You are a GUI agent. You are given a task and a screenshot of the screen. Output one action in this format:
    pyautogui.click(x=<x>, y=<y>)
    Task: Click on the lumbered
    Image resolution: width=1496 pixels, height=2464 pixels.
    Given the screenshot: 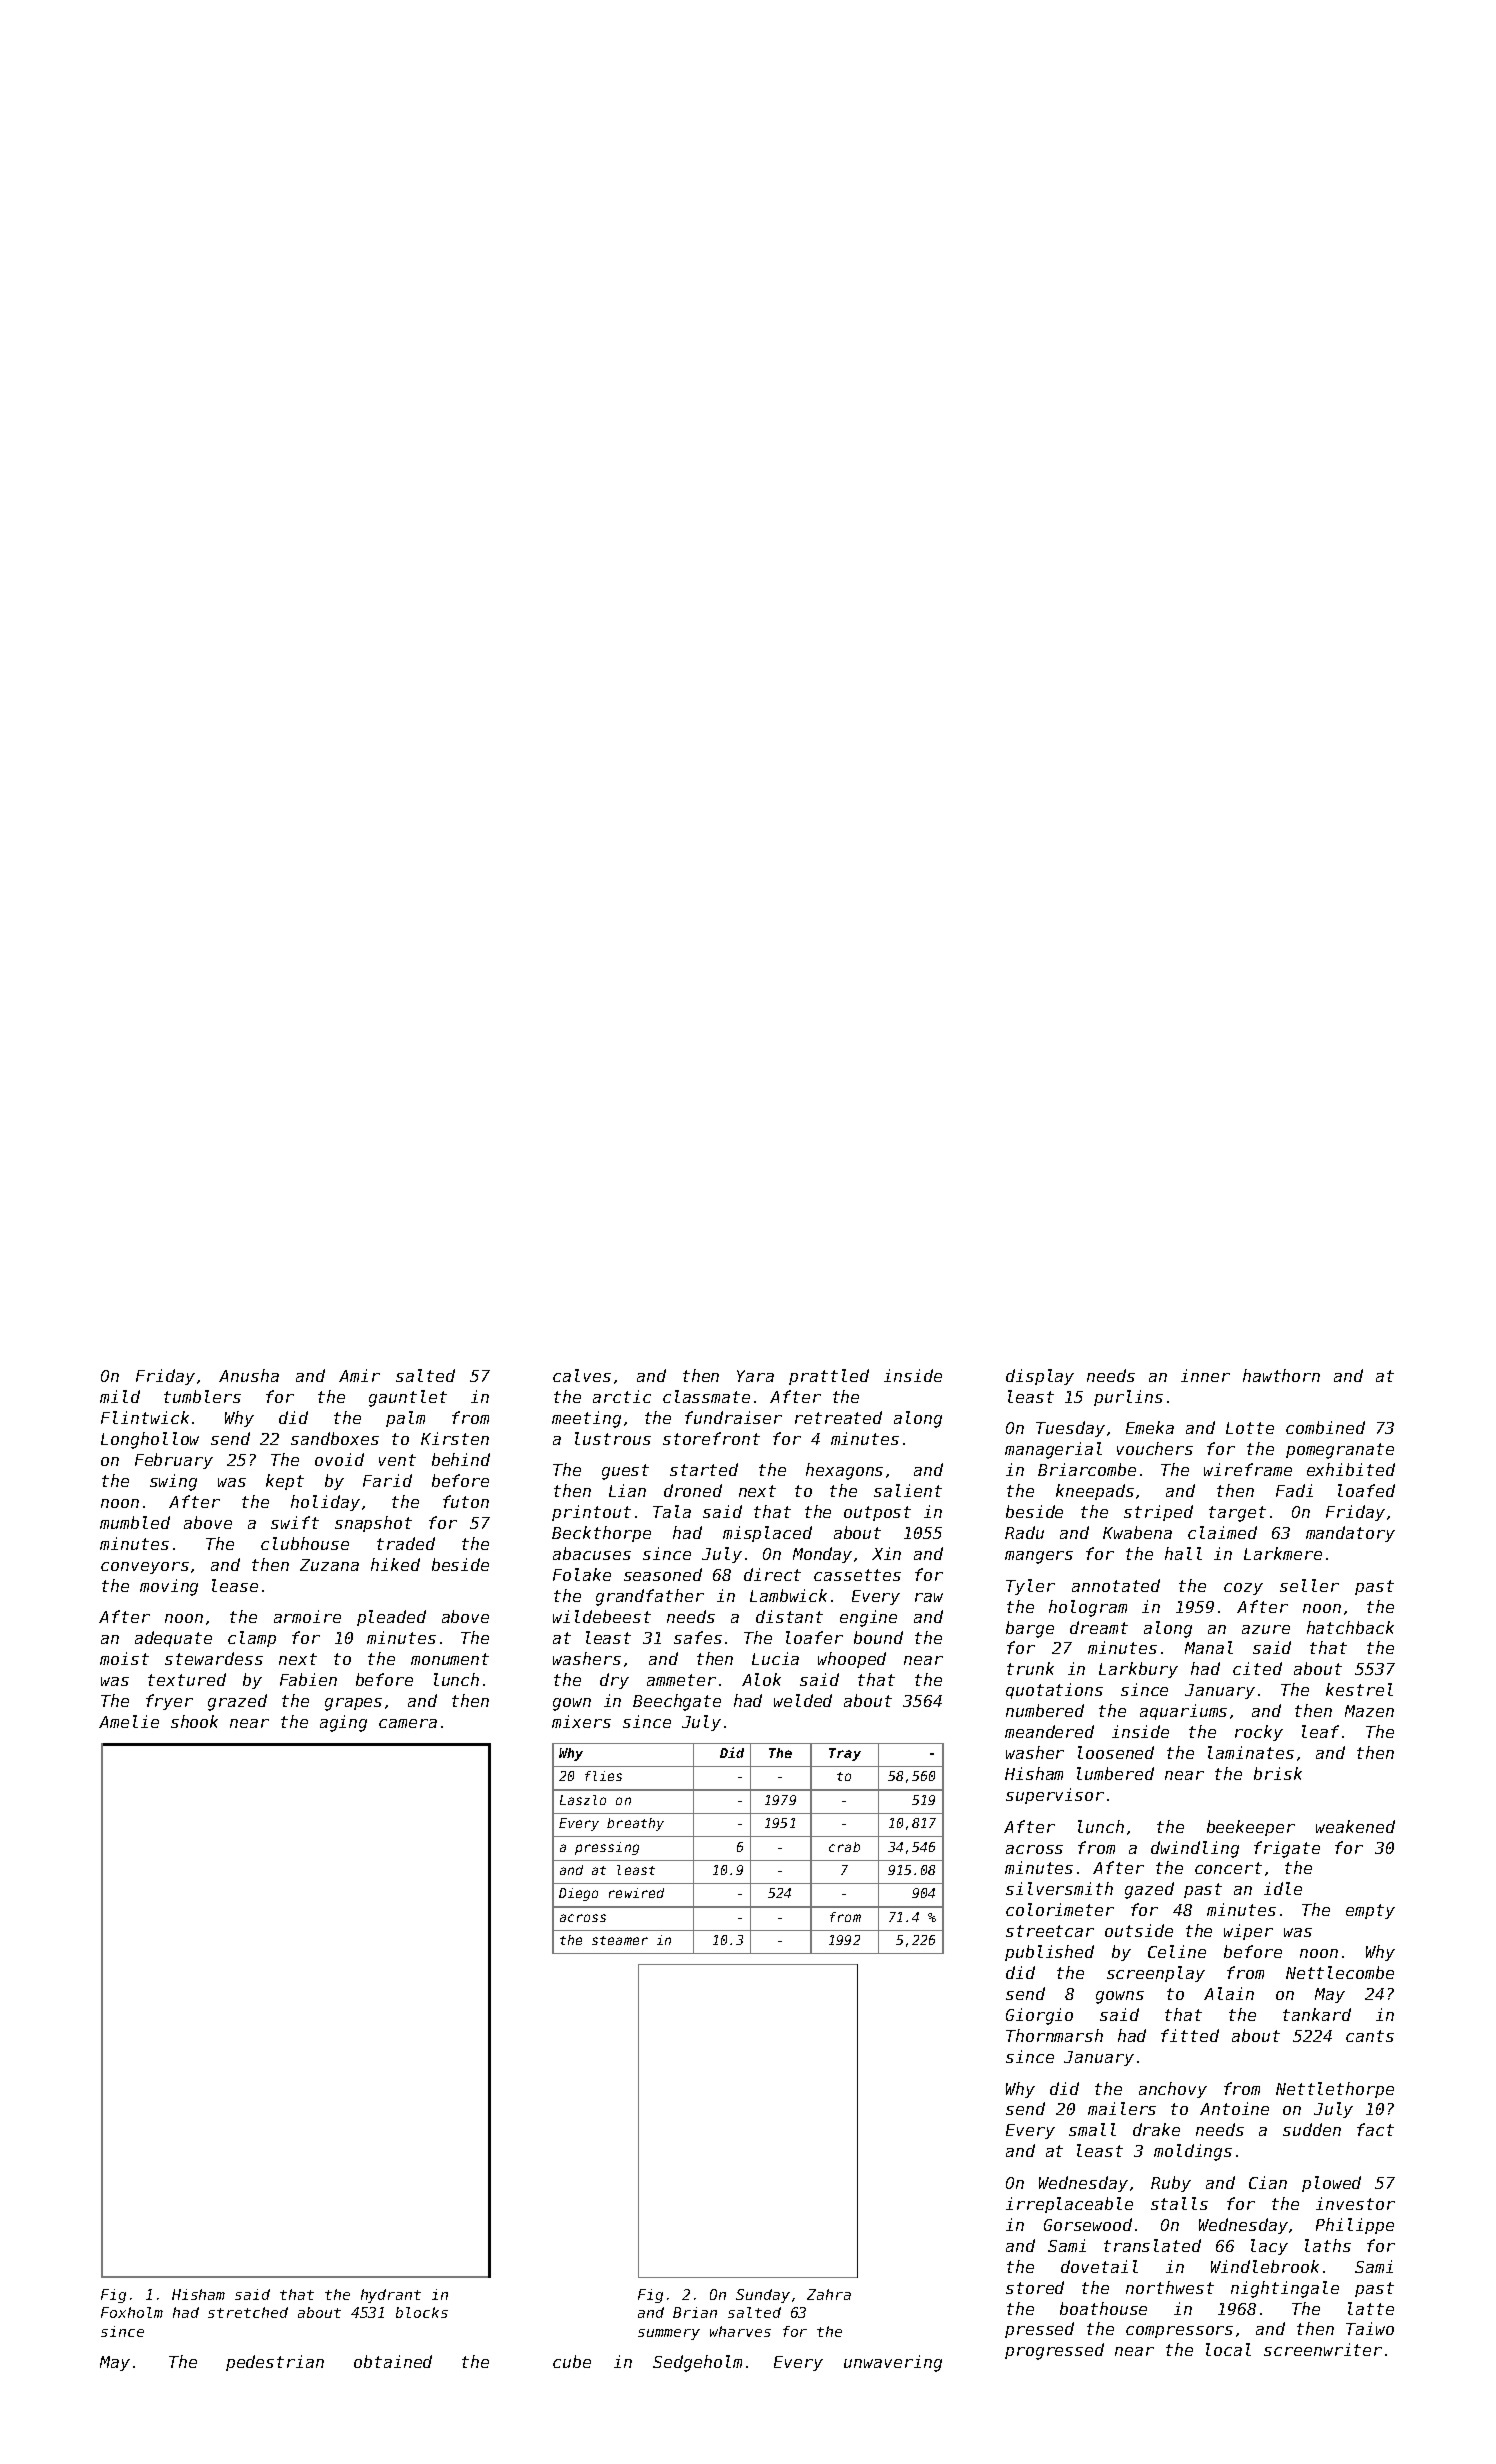 What is the action you would take?
    pyautogui.click(x=1115, y=1773)
